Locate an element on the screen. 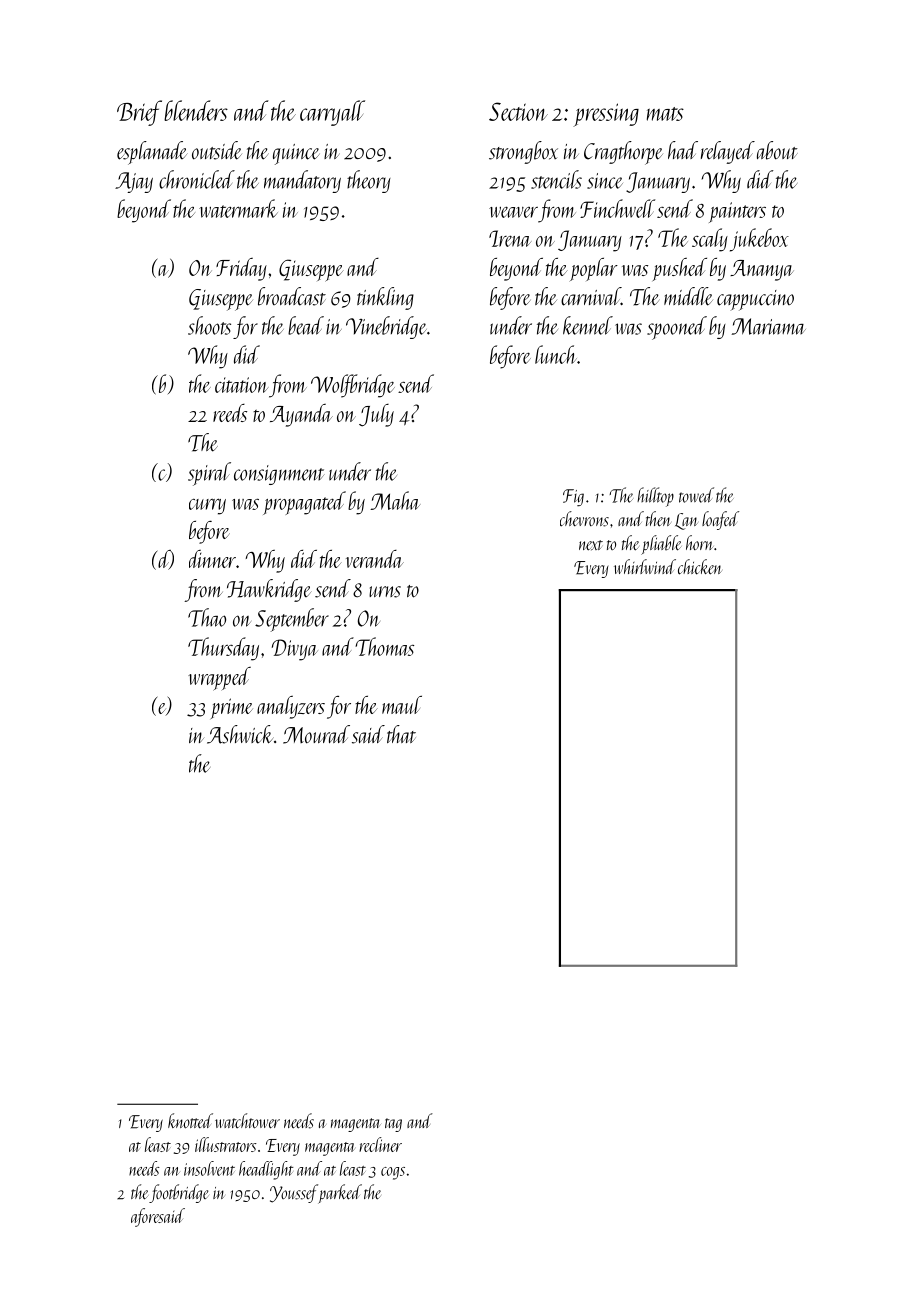 The image size is (924, 1311). mats is located at coordinates (665, 114).
